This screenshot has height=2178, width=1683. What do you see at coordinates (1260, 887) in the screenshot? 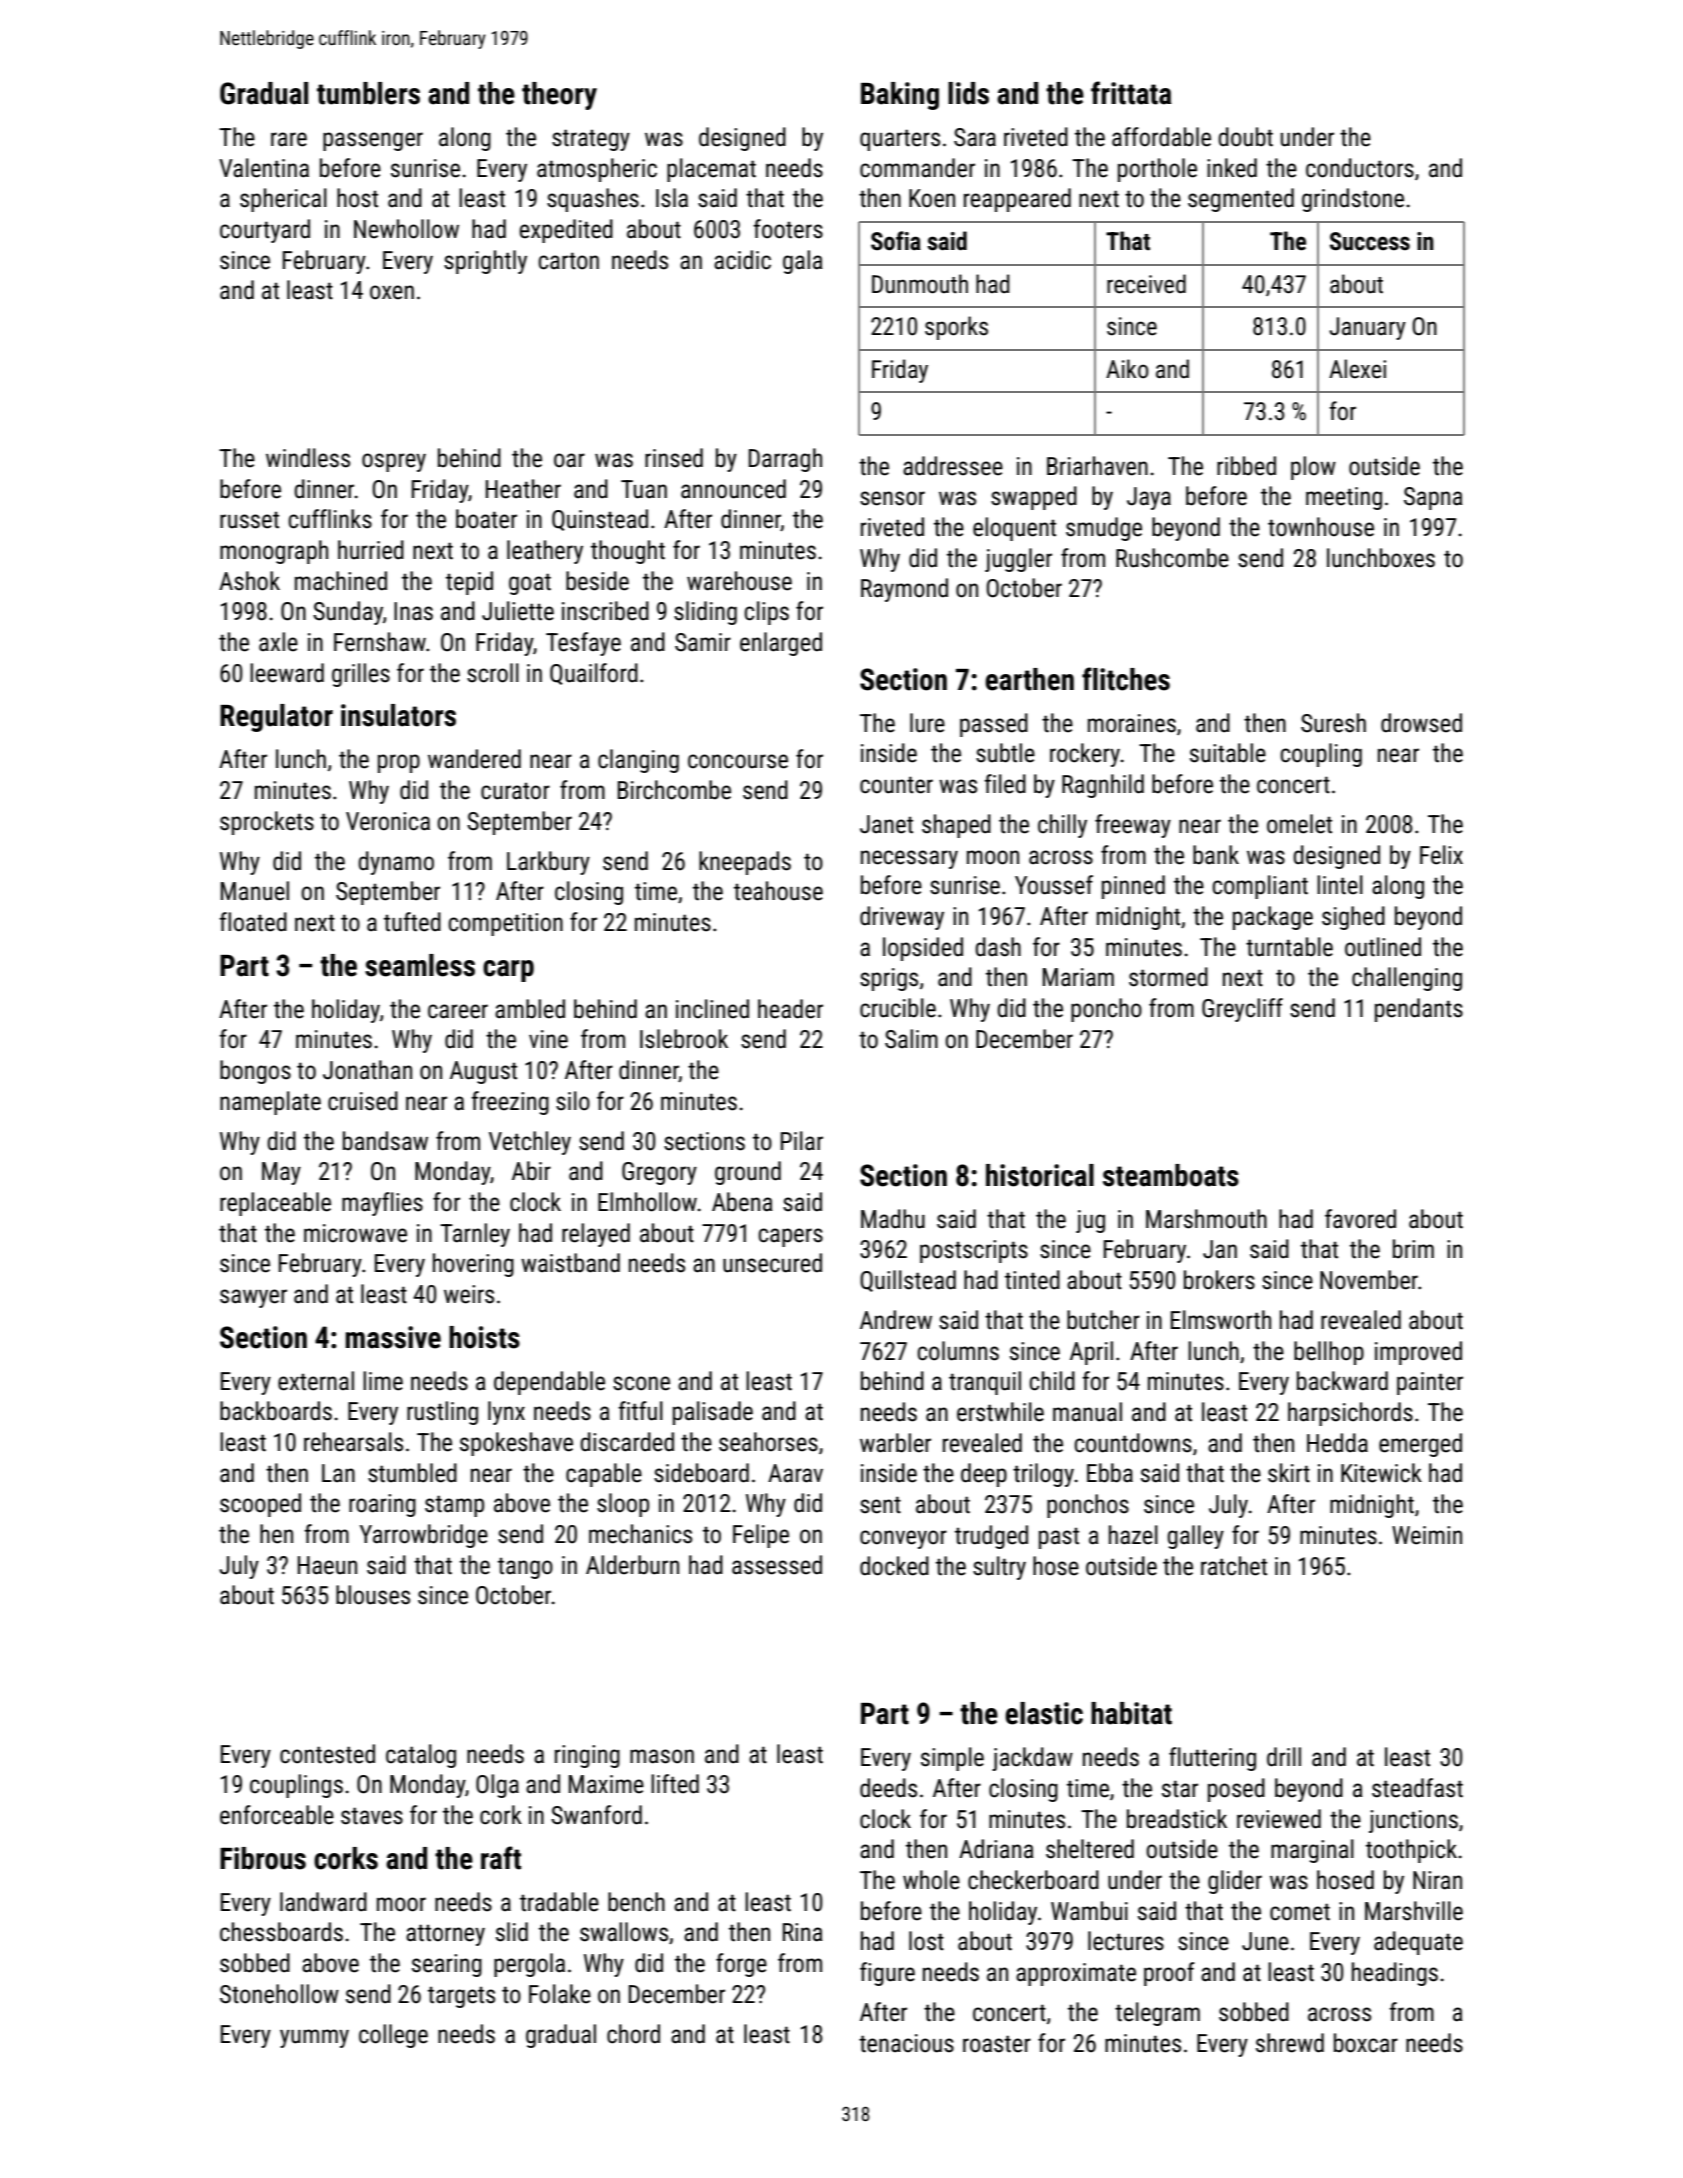
I see `compliant` at bounding box center [1260, 887].
